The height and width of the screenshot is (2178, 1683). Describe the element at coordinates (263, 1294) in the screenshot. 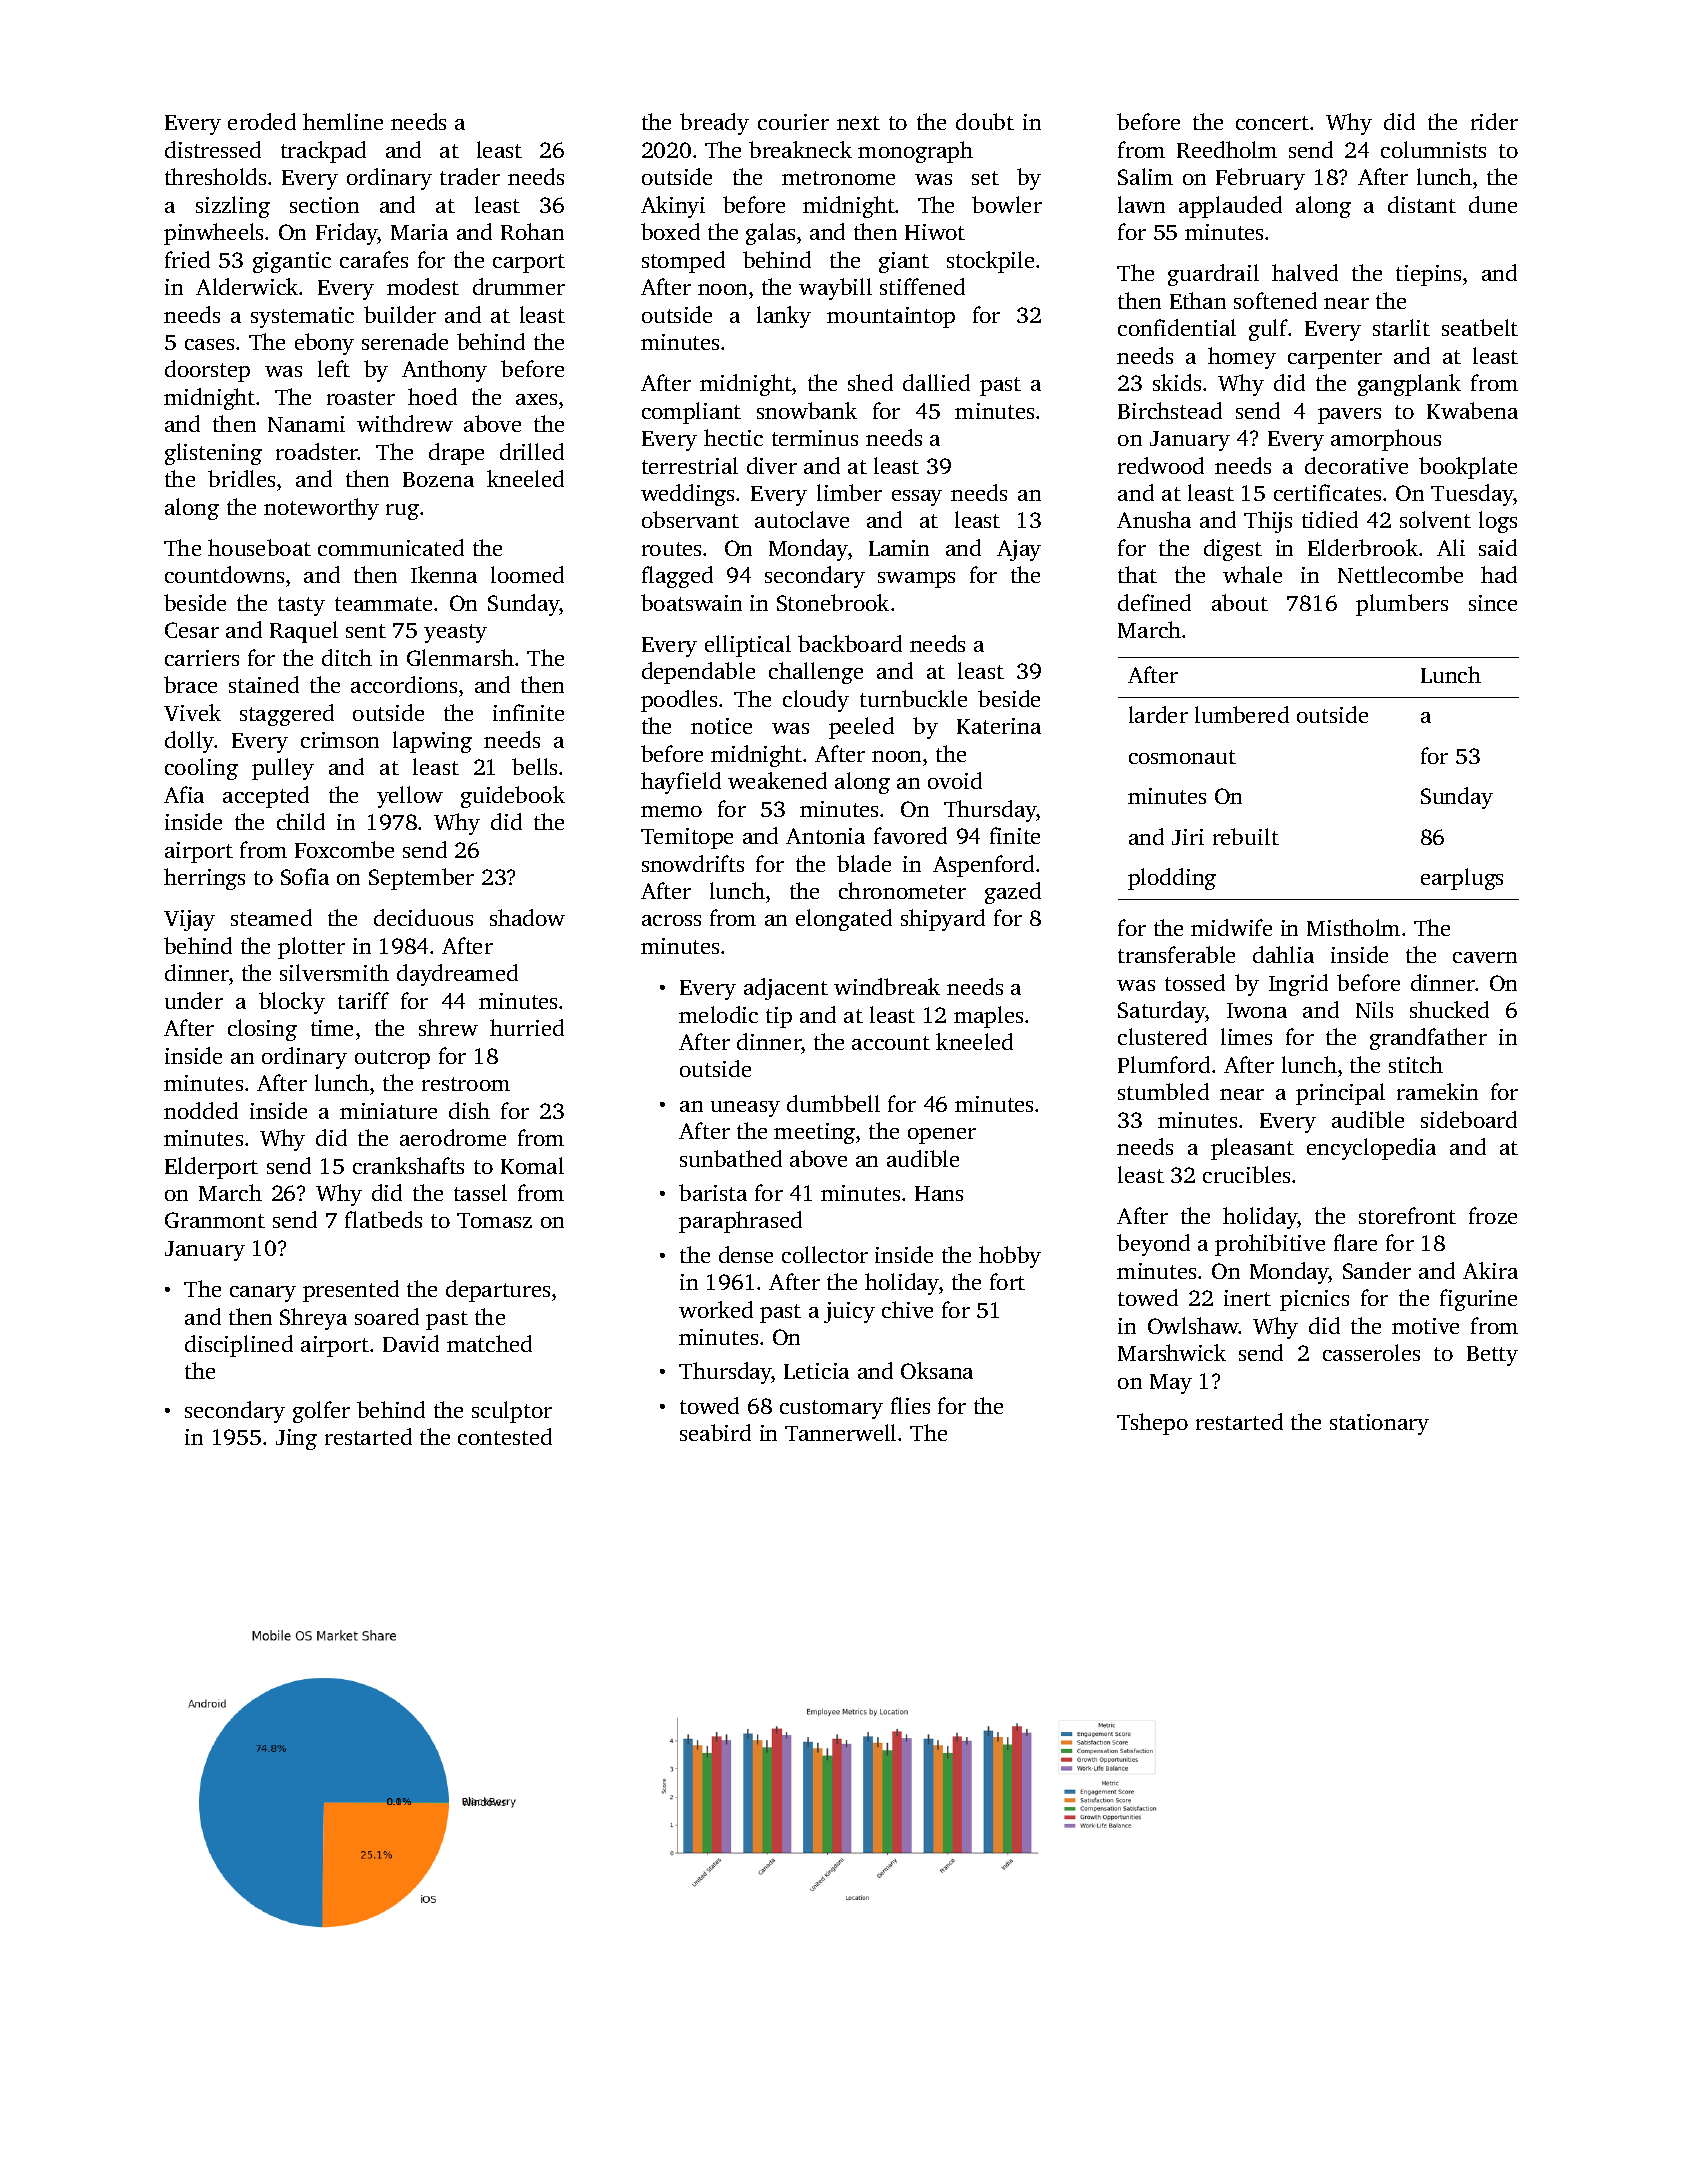

I see `canary` at that location.
